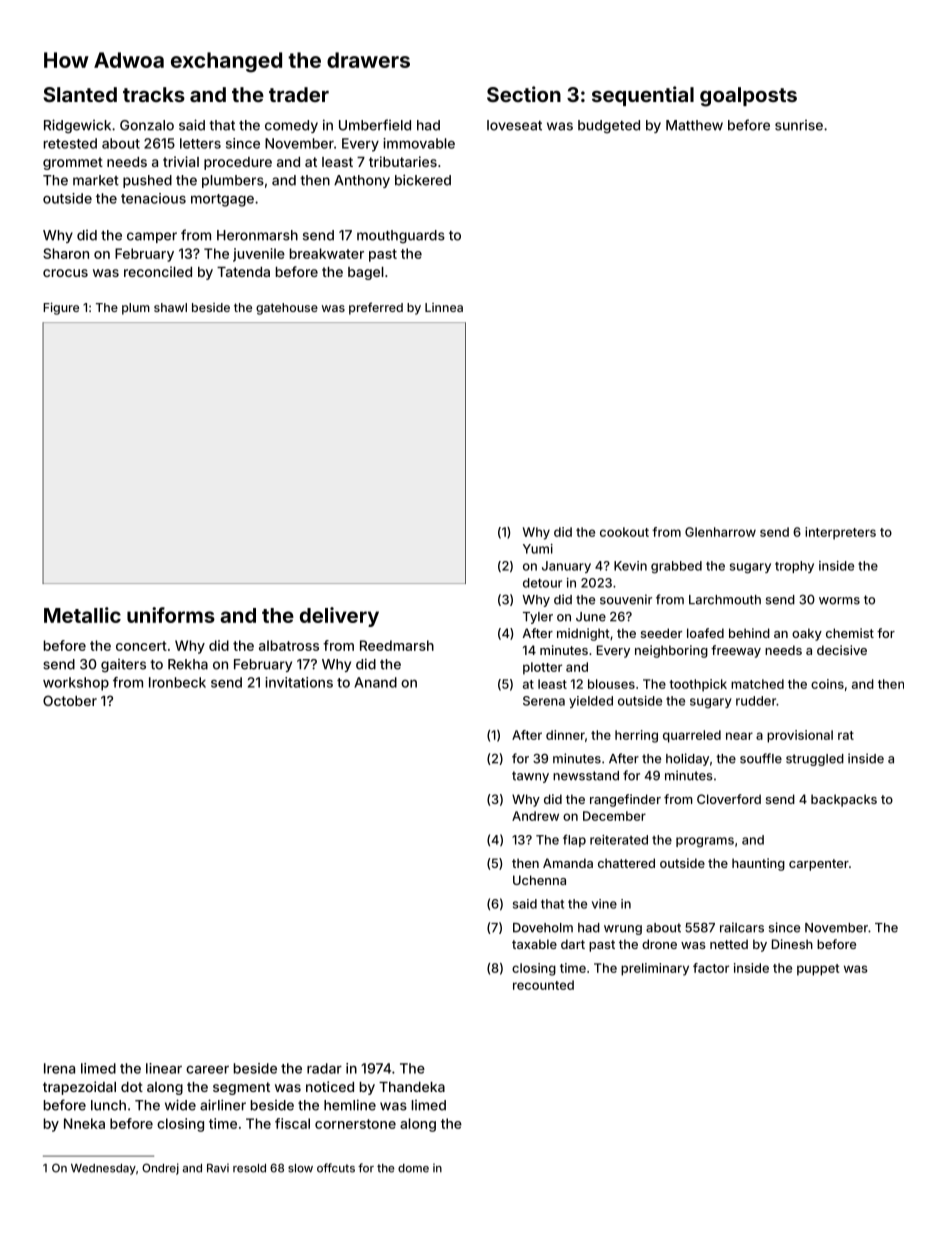 This screenshot has height=1233, width=952. What do you see at coordinates (815, 760) in the screenshot?
I see `struggled` at bounding box center [815, 760].
